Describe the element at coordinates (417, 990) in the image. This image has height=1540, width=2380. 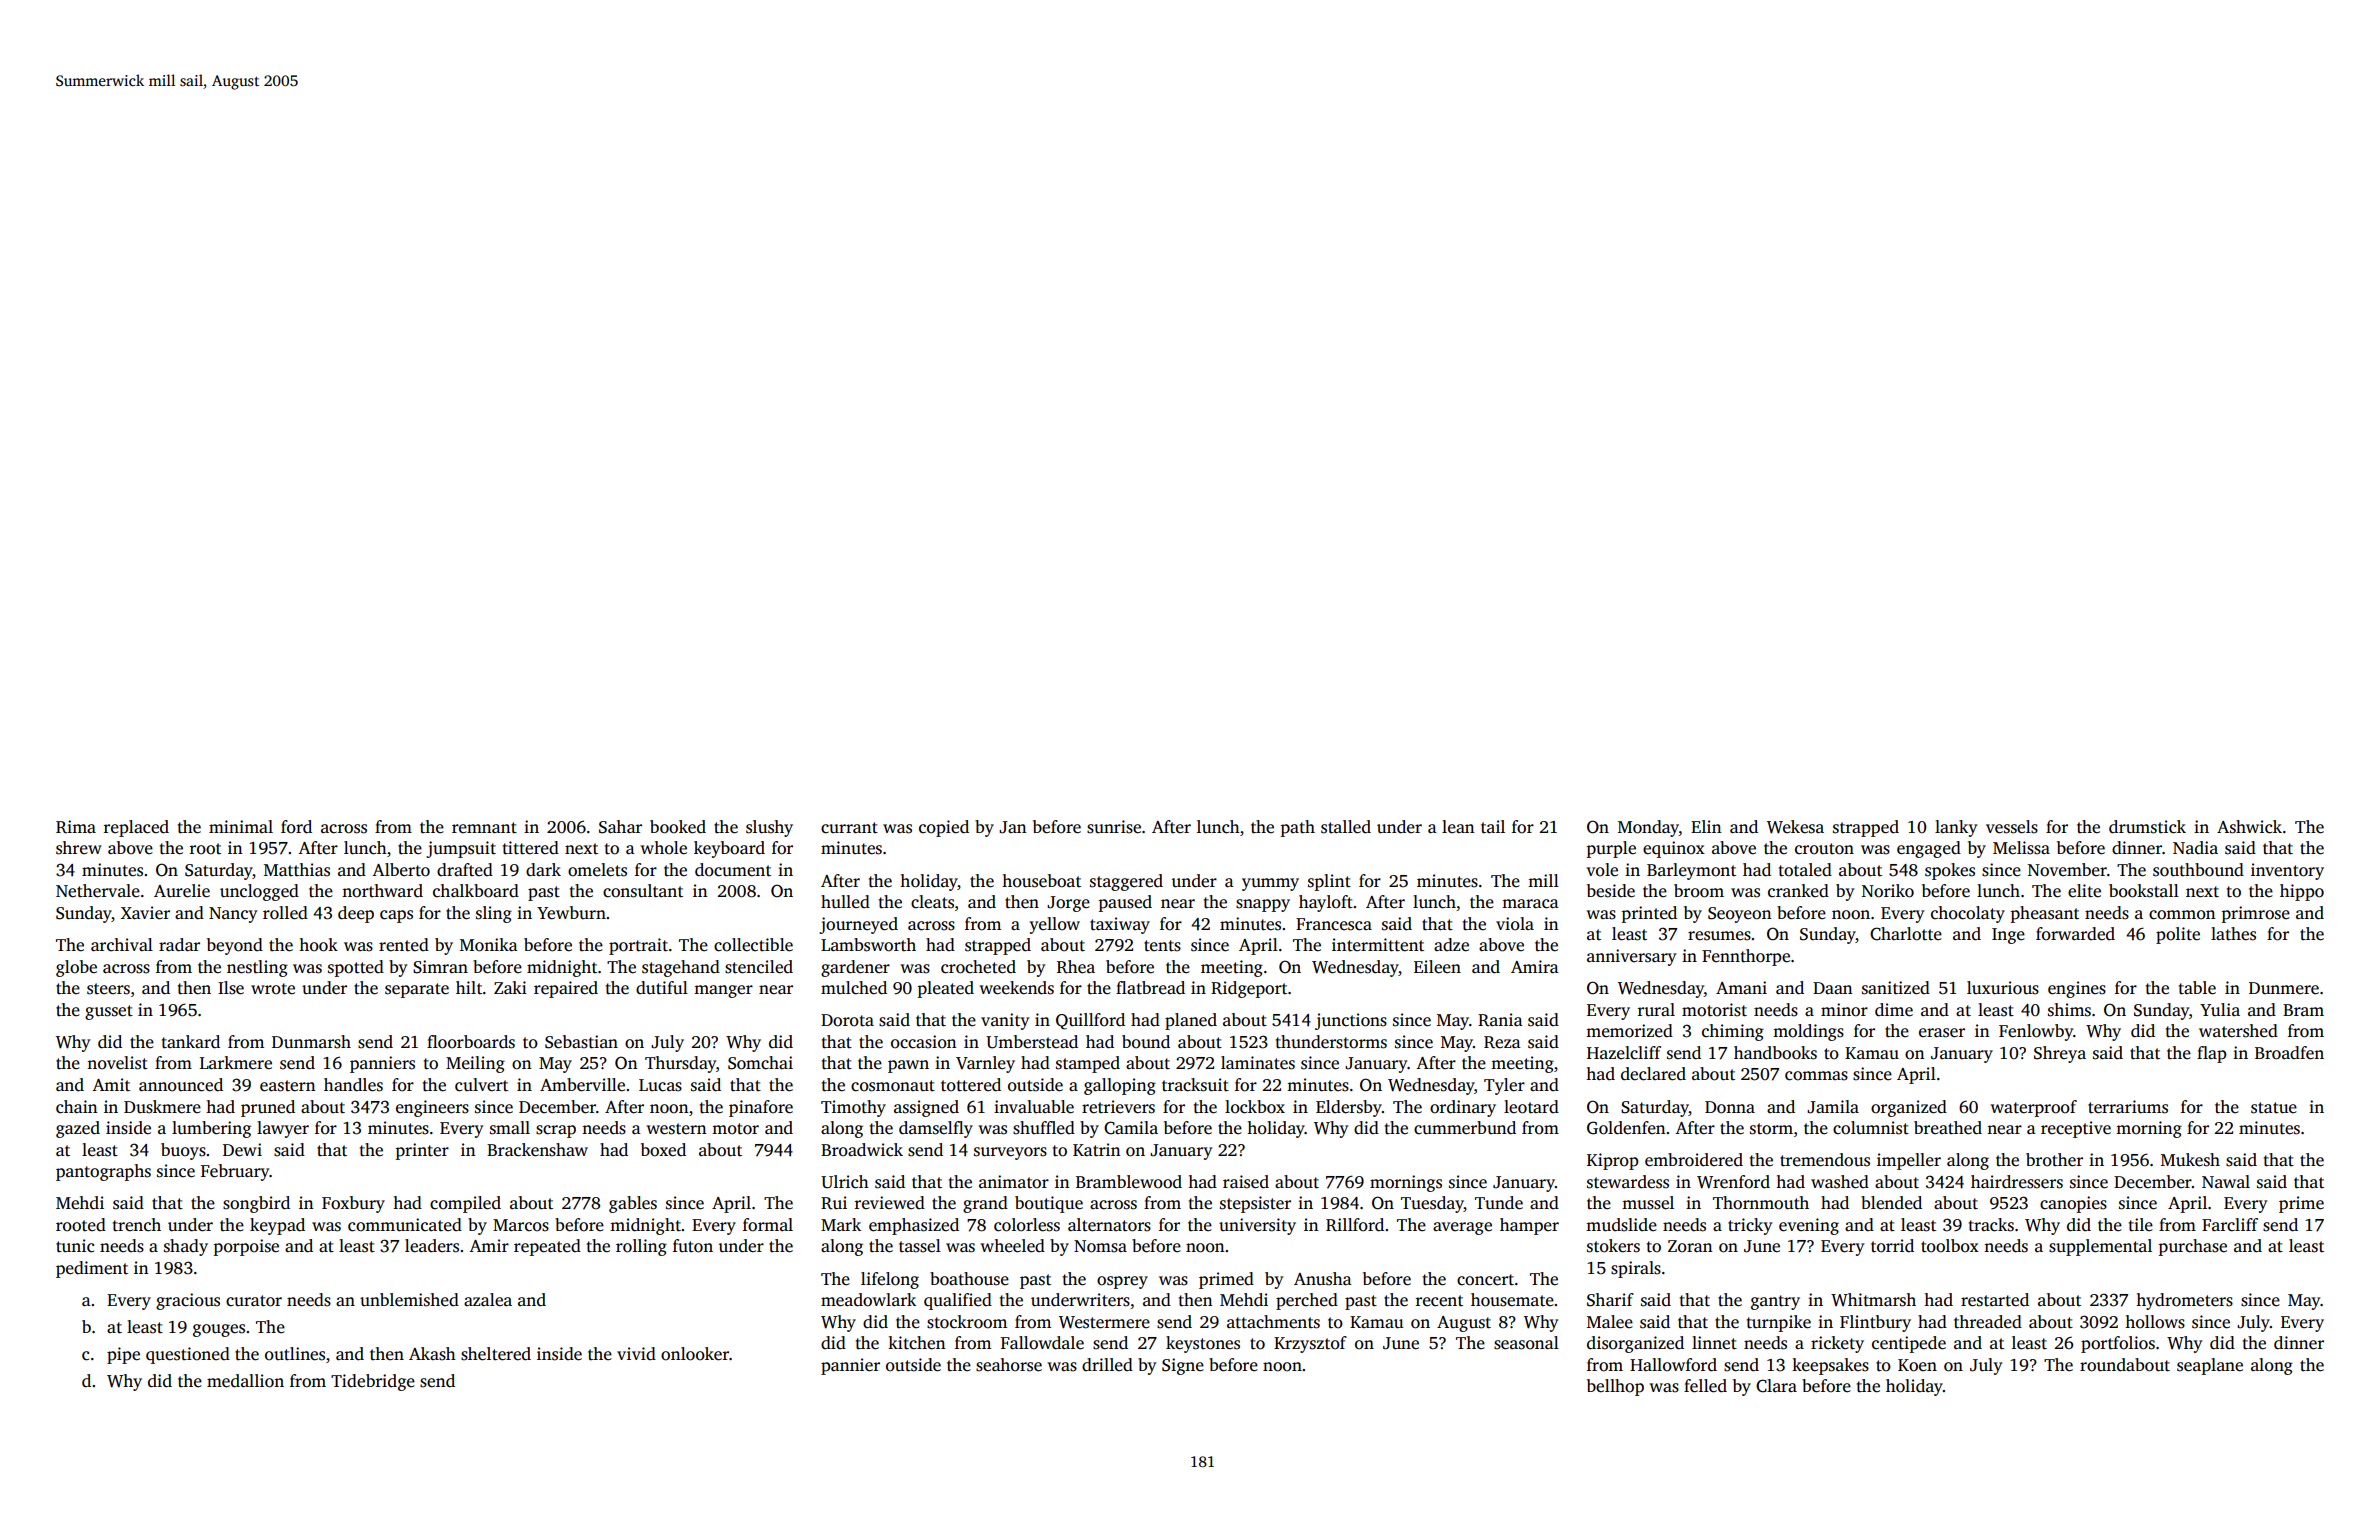
I see `separate` at that location.
